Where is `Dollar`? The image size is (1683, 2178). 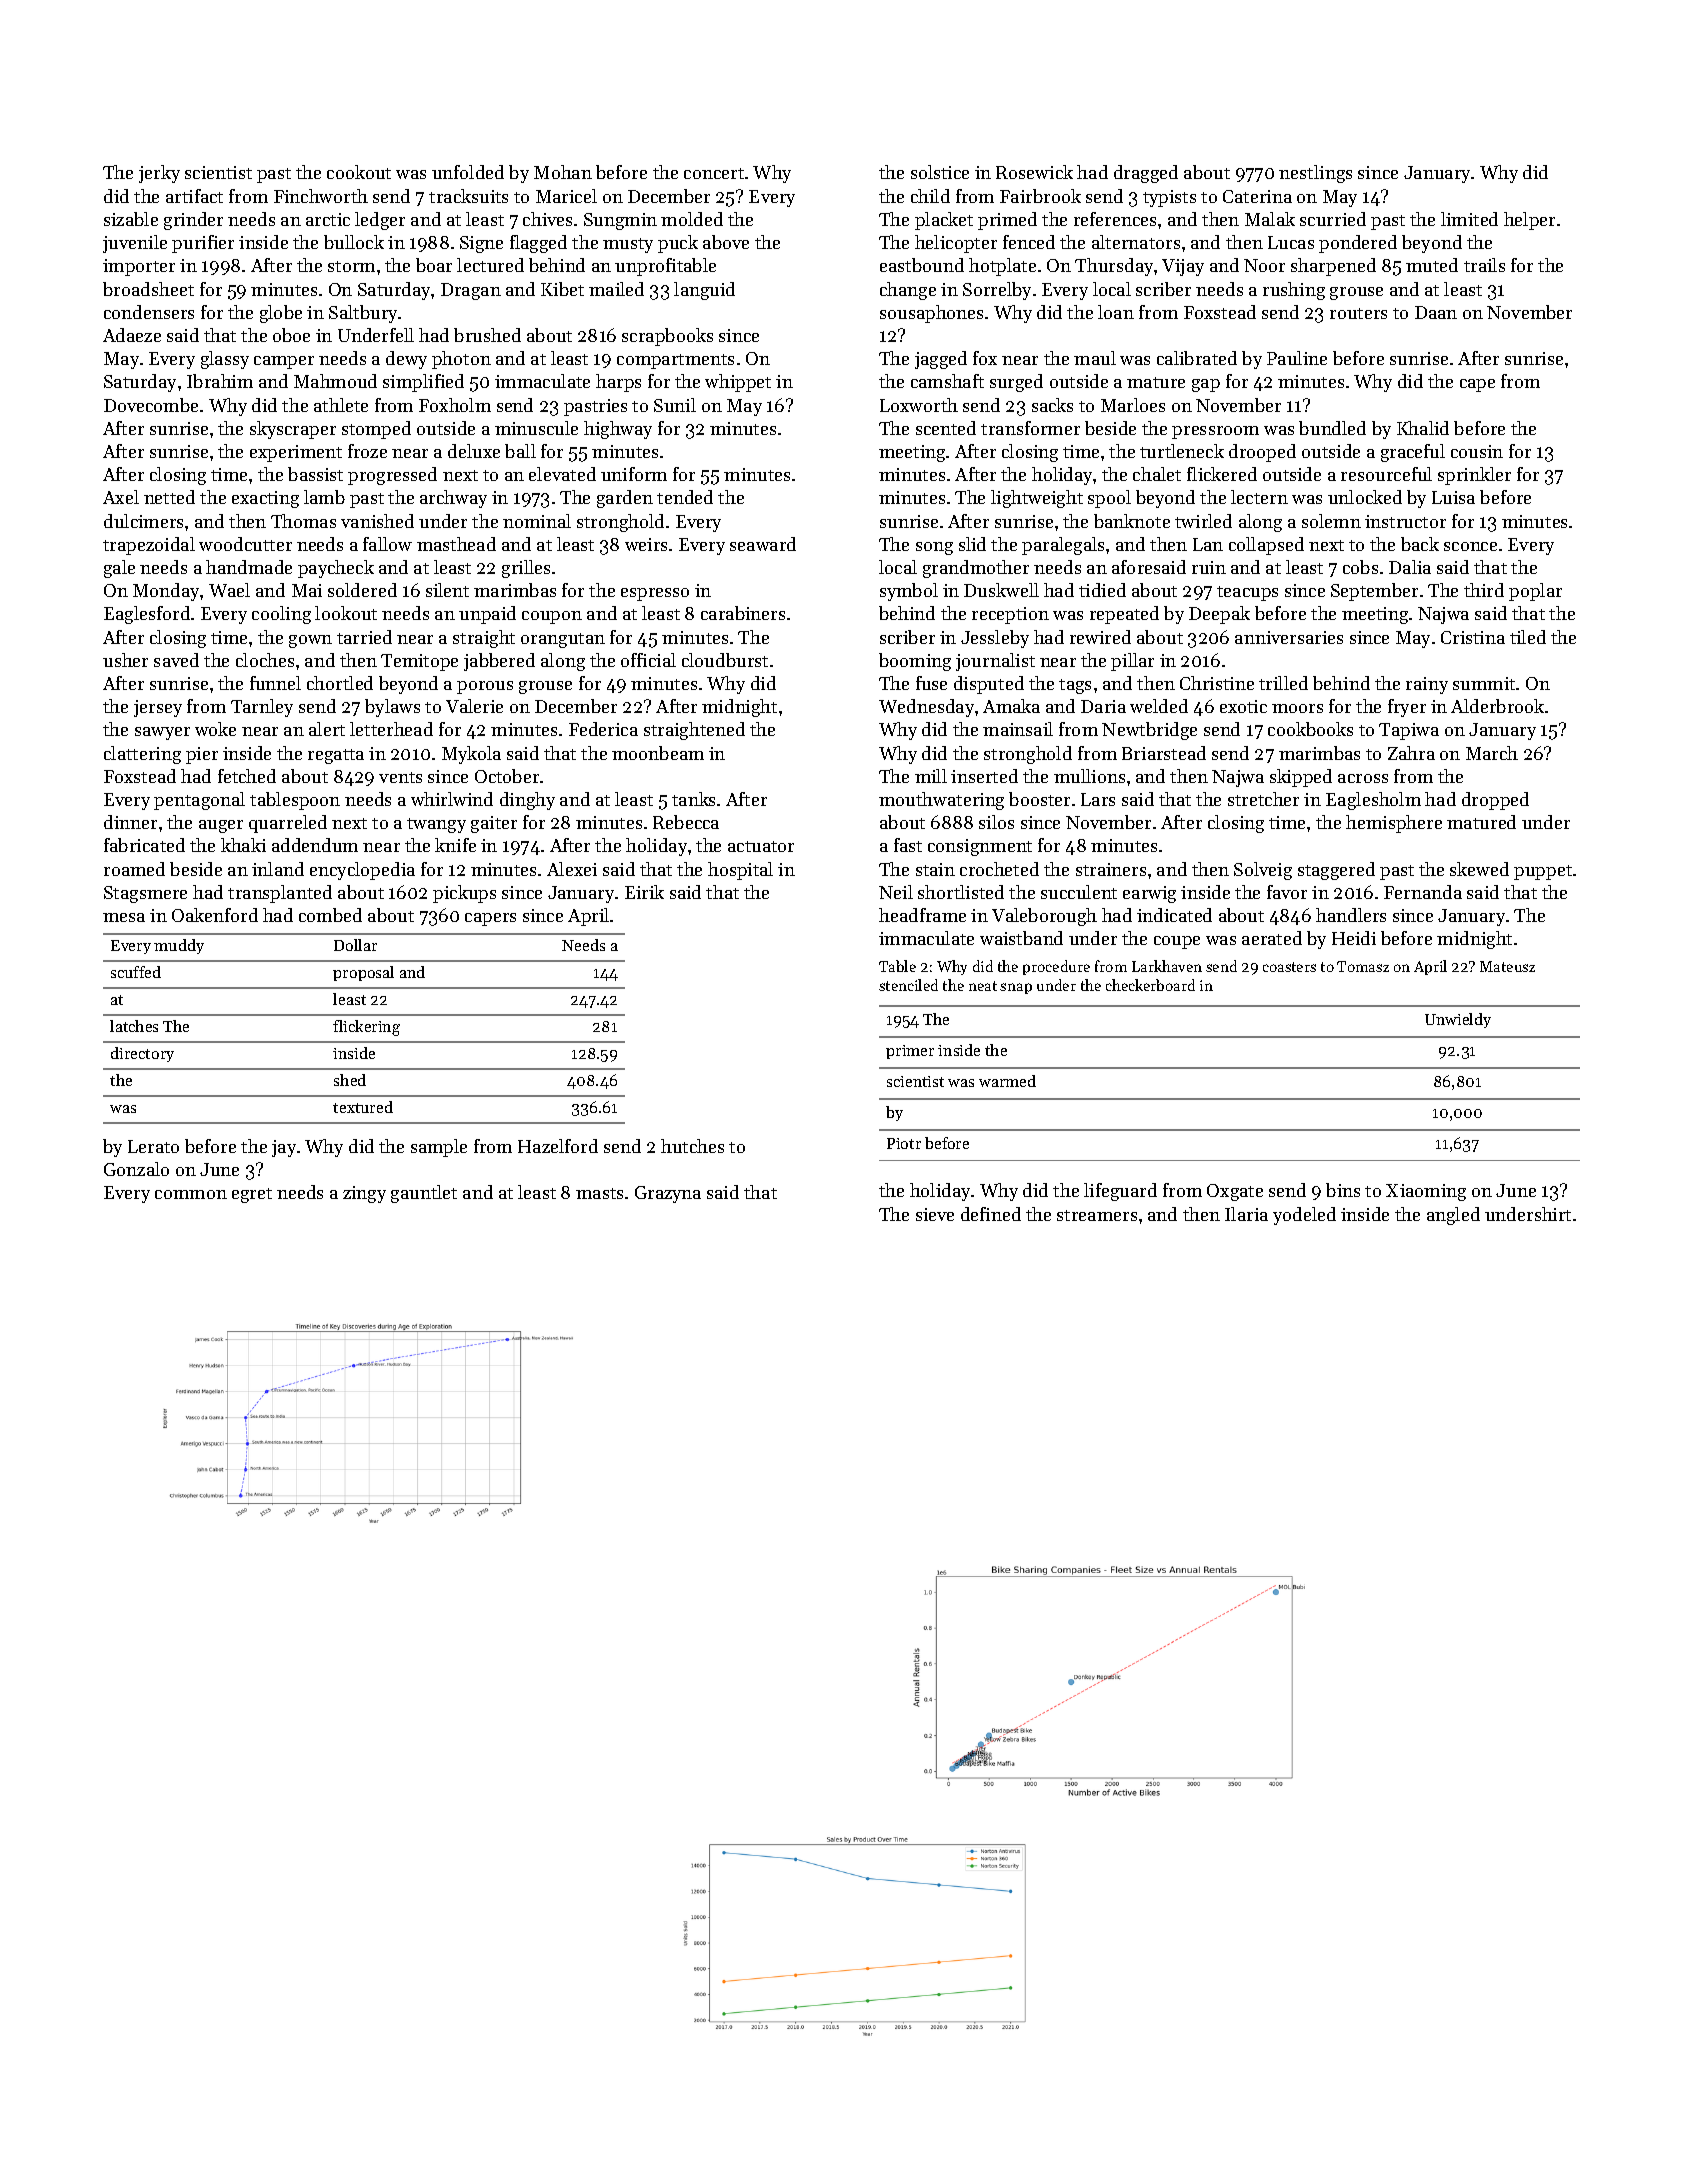
Dollar is located at coordinates (355, 945).
